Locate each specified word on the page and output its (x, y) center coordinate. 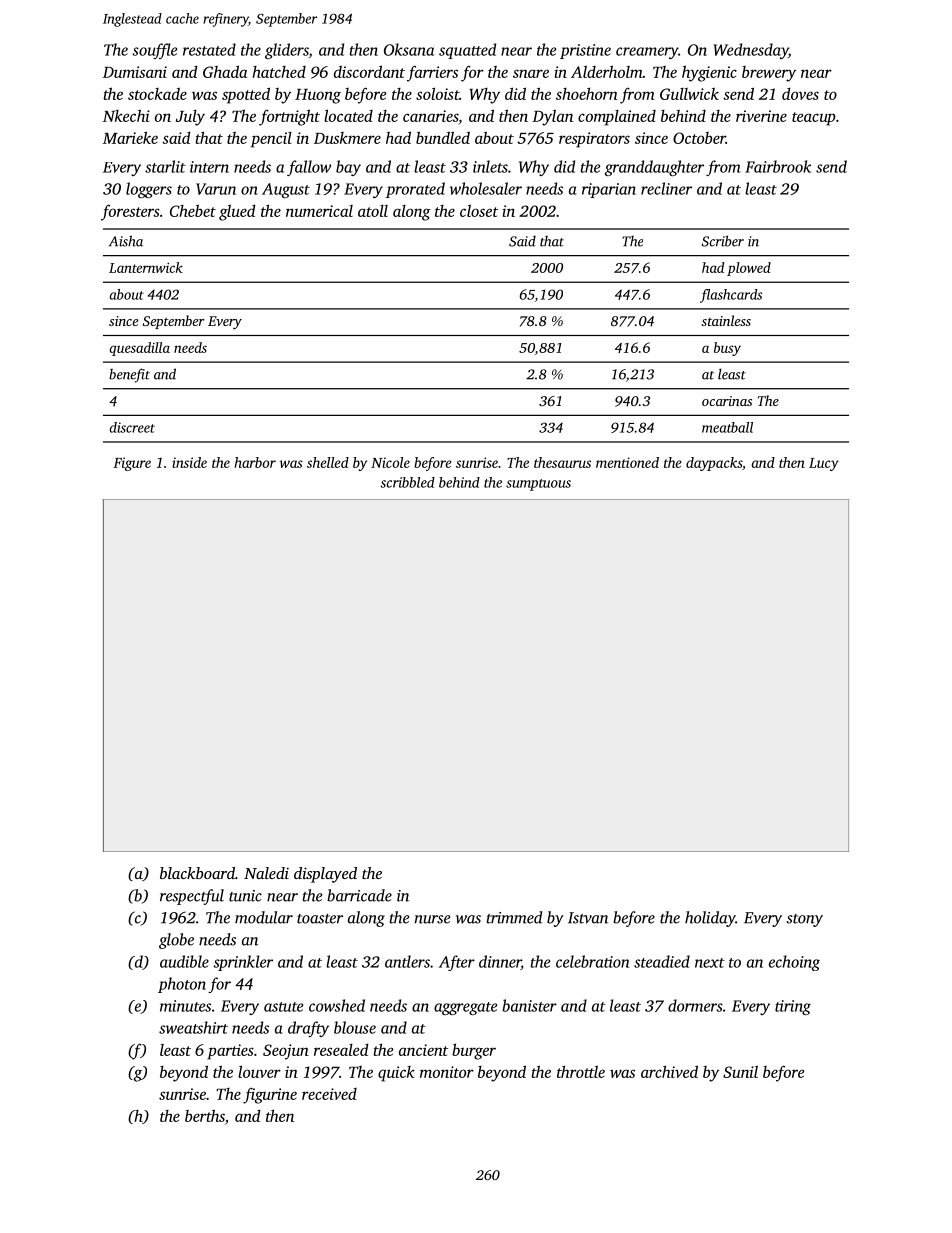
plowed (749, 269)
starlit (165, 166)
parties (230, 1052)
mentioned (627, 462)
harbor (255, 462)
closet (479, 210)
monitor (447, 1072)
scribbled (407, 482)
